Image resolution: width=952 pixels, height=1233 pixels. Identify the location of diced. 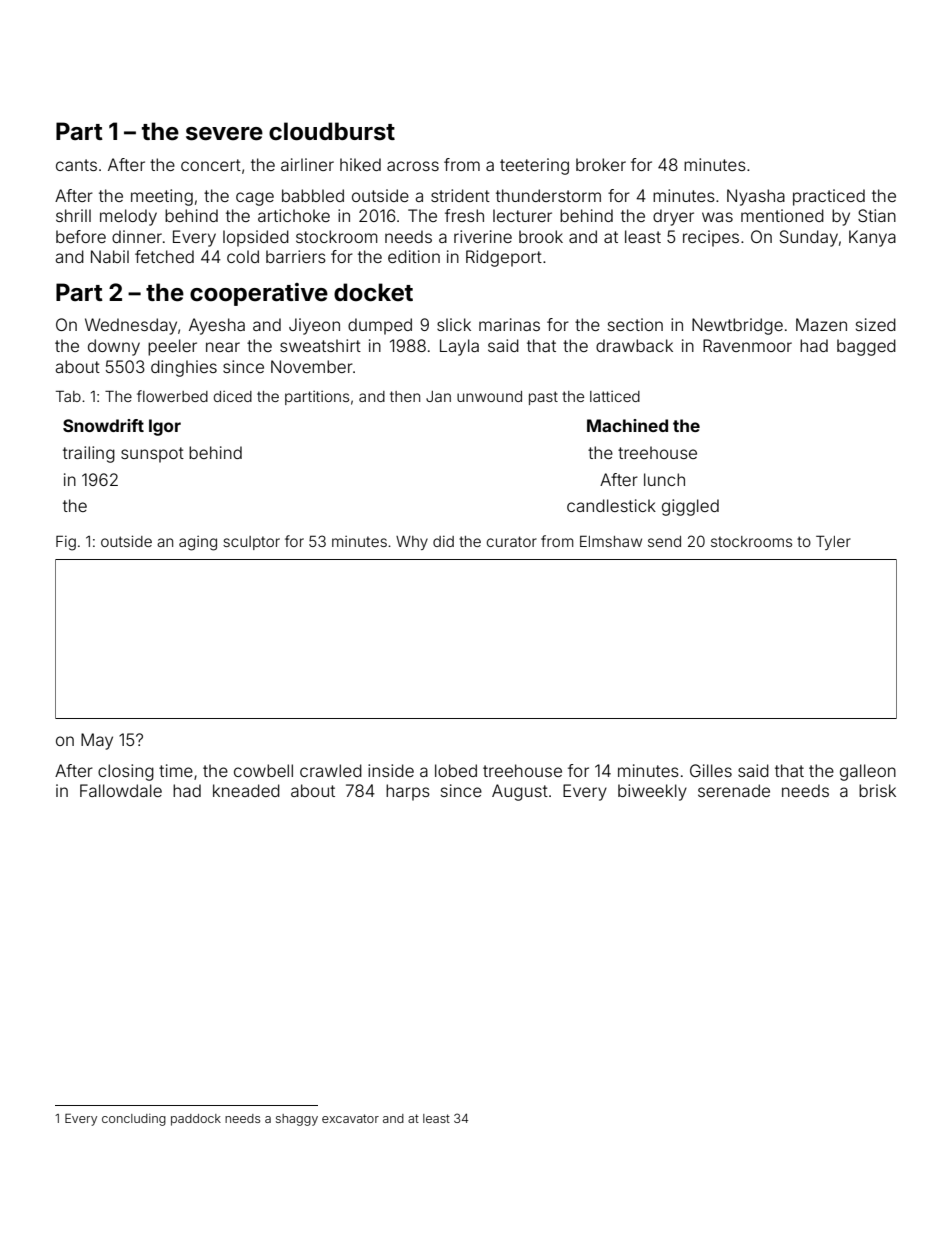
(233, 396).
